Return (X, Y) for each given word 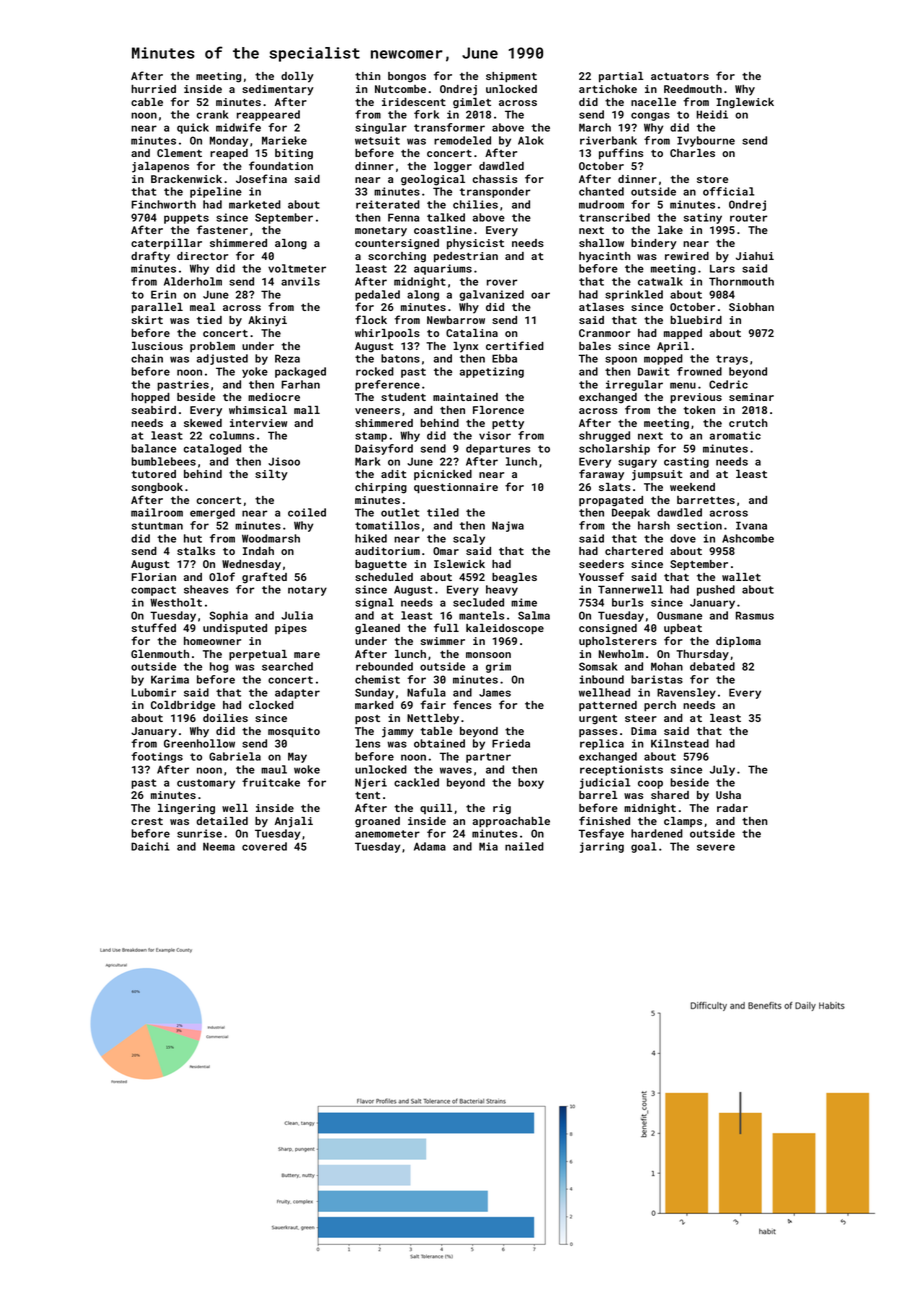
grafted (264, 578)
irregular (634, 385)
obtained (439, 743)
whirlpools (387, 334)
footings (157, 757)
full (446, 627)
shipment (511, 77)
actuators (680, 76)
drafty (150, 257)
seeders (601, 564)
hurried (153, 89)
